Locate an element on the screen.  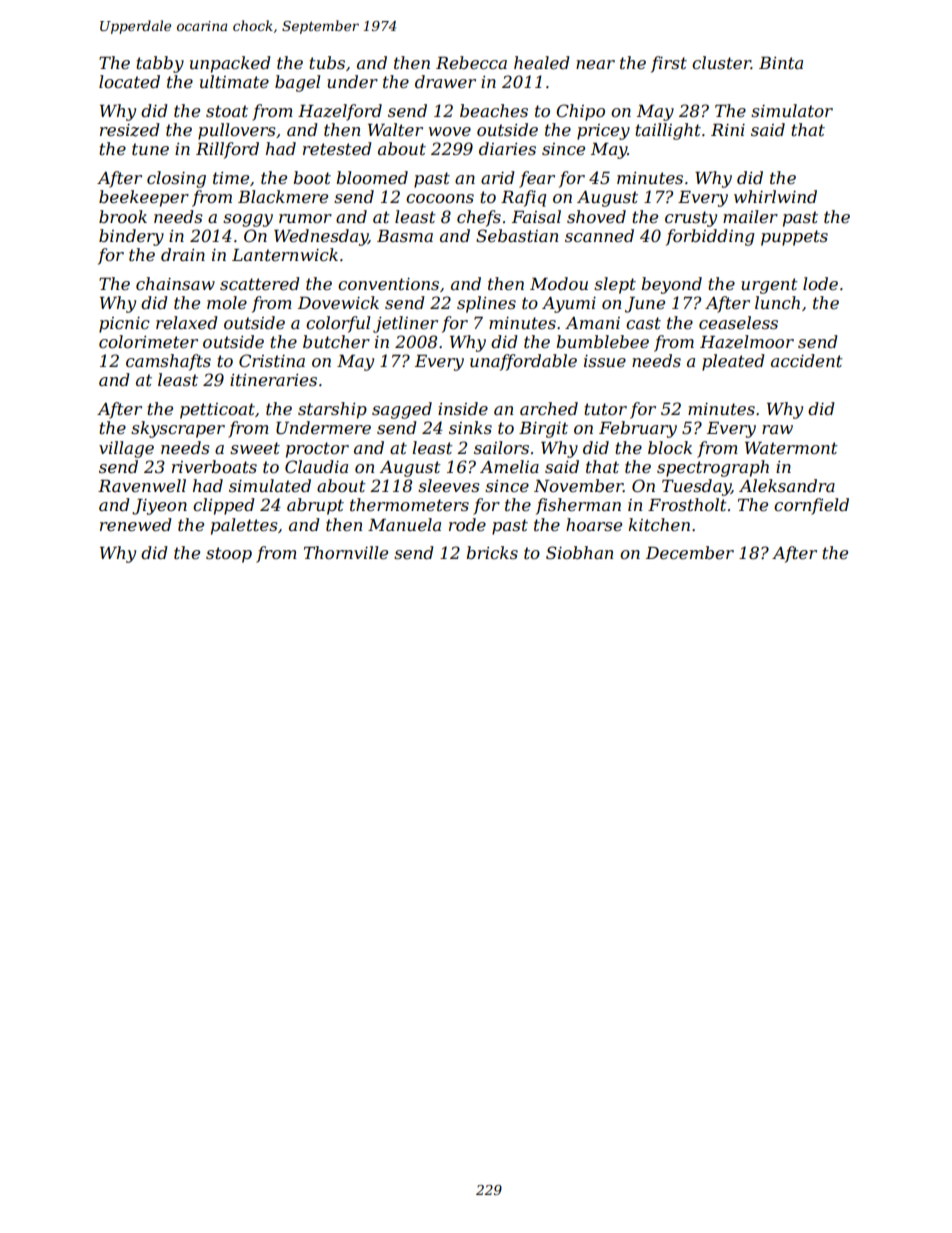
fear is located at coordinates (537, 179).
